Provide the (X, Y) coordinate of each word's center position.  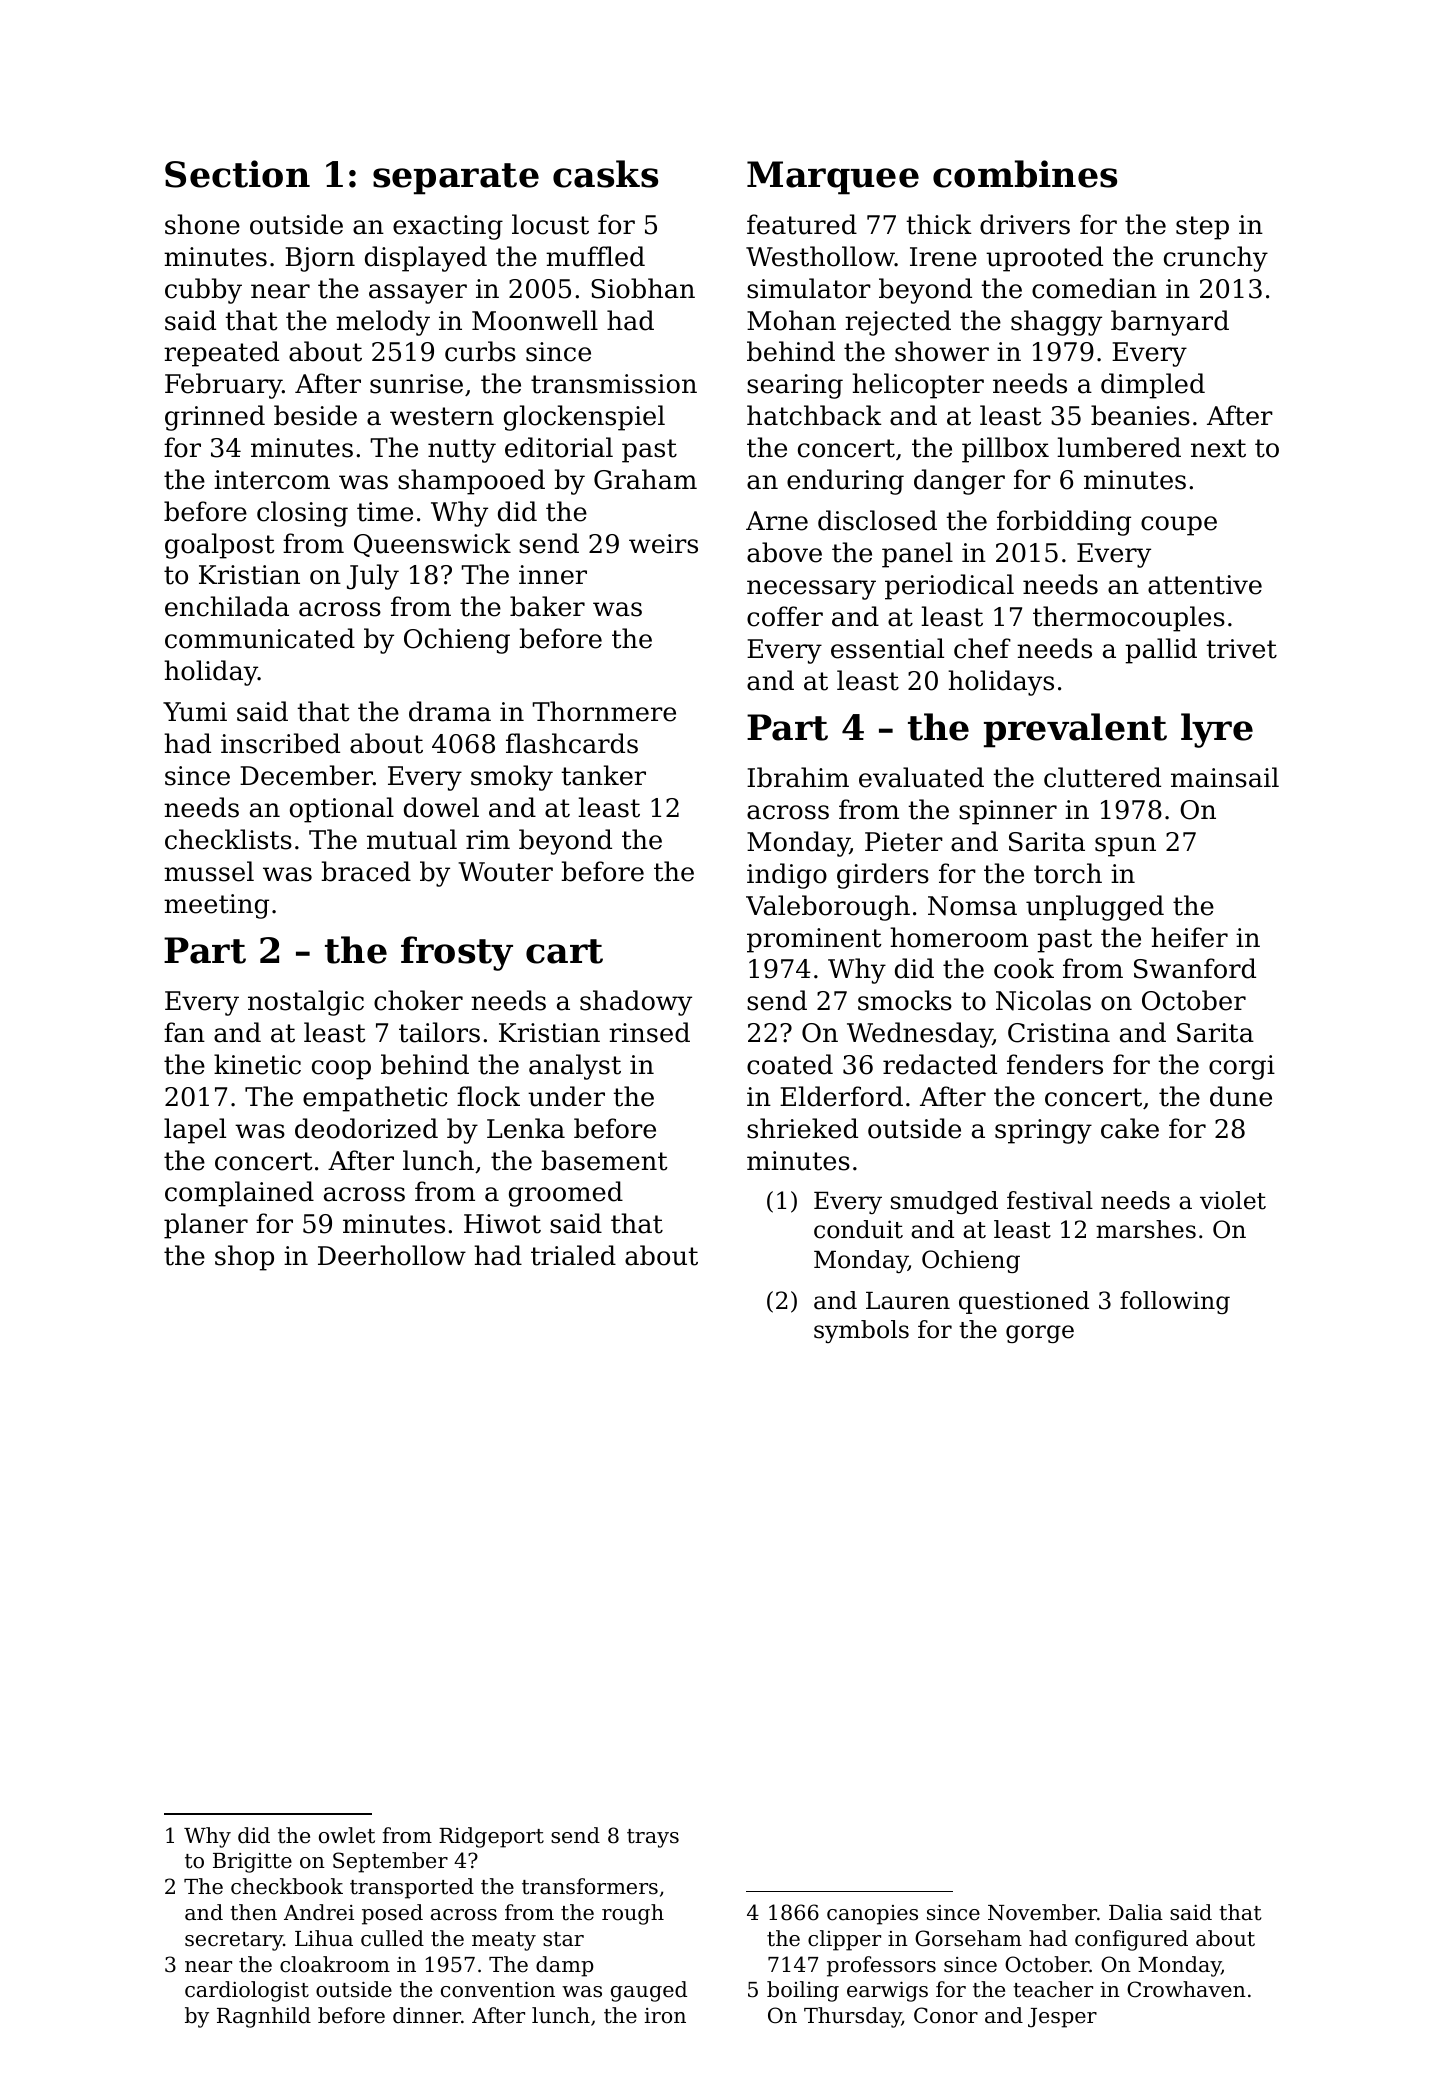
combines (1025, 174)
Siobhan (643, 288)
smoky (512, 778)
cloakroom (335, 1964)
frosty (457, 953)
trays (653, 1838)
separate (456, 179)
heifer (1189, 937)
